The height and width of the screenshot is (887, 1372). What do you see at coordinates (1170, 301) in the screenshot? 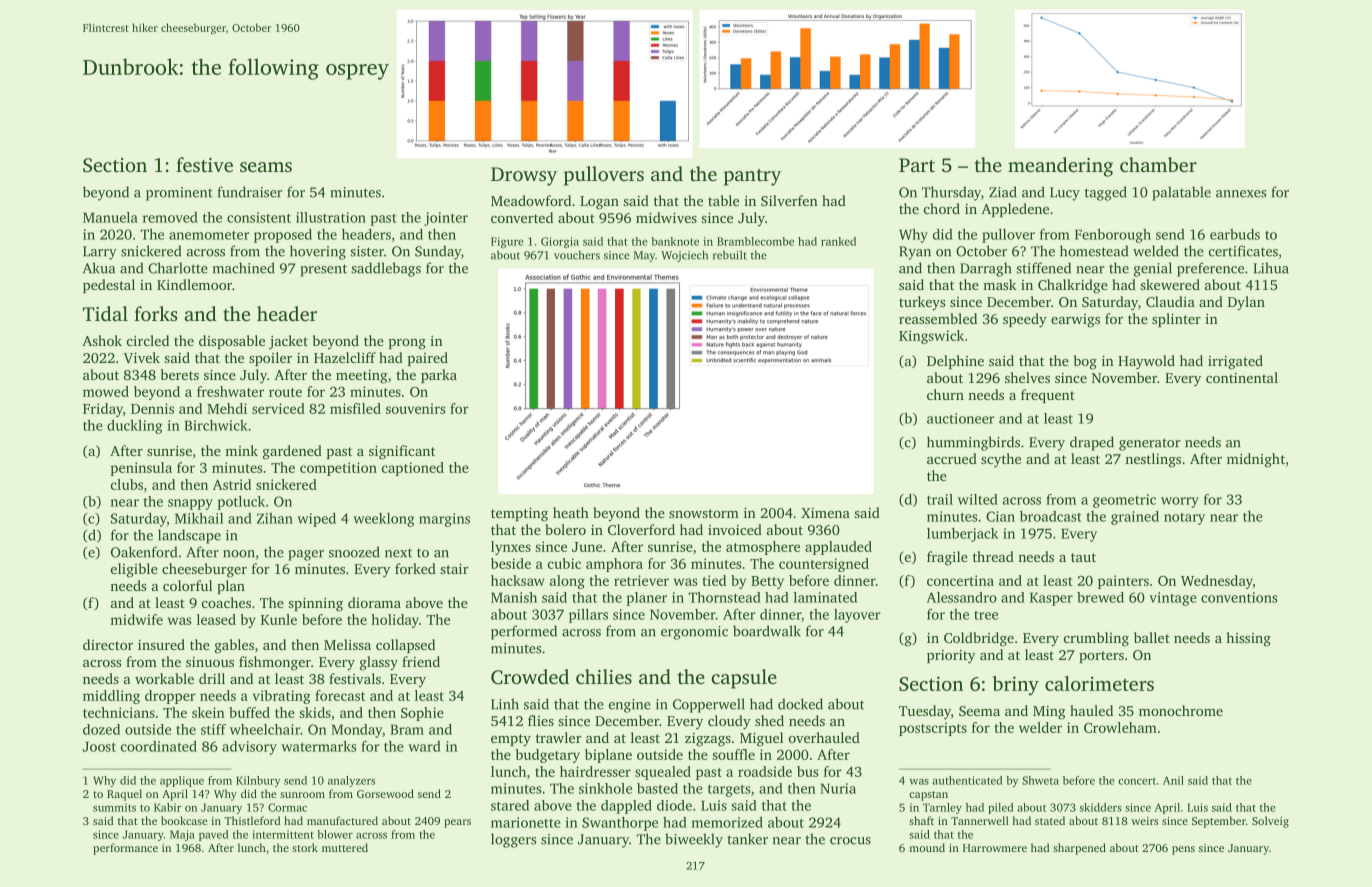
I see `Claudia` at bounding box center [1170, 301].
